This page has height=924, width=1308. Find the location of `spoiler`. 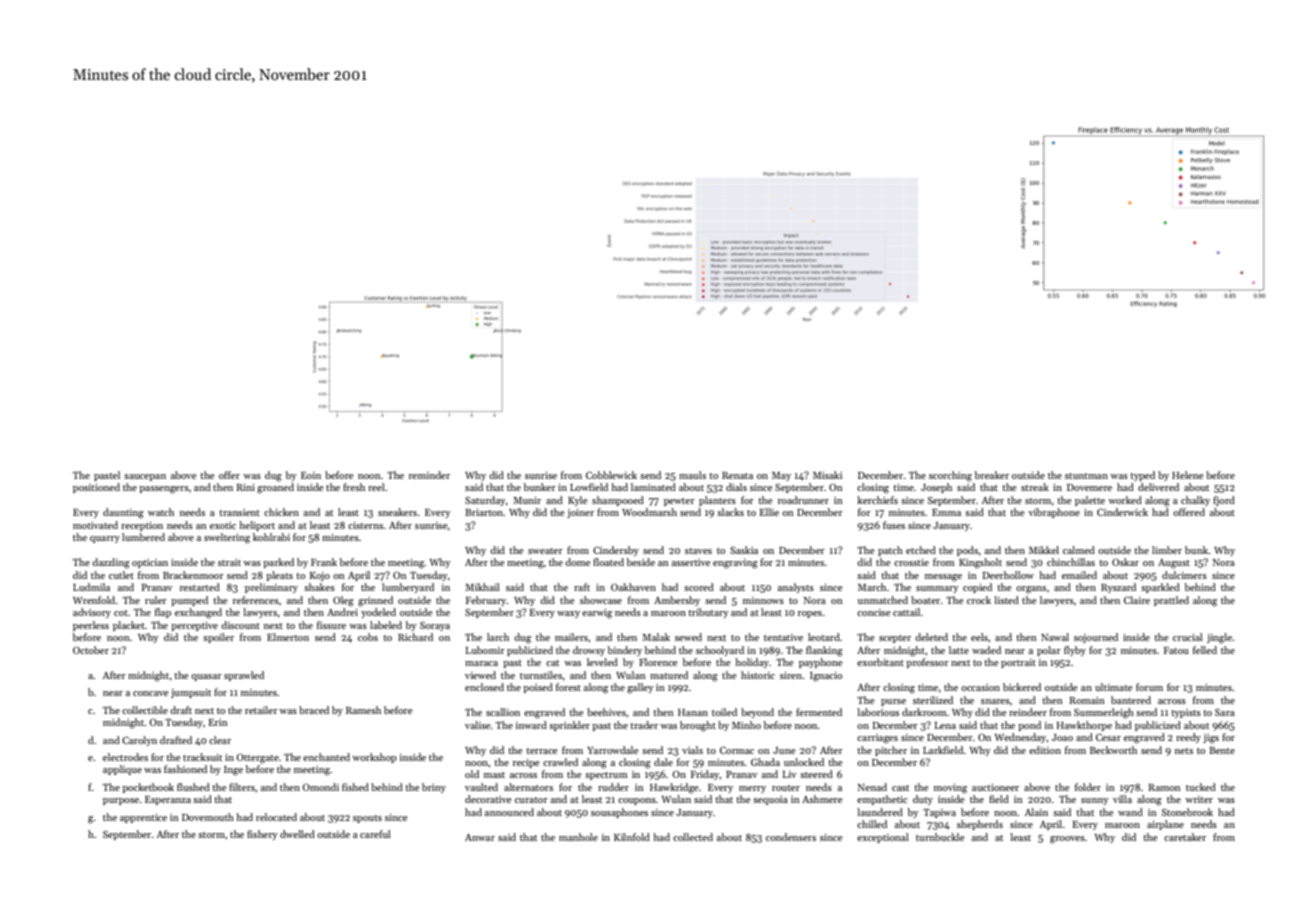

spoiler is located at coordinates (218, 638).
